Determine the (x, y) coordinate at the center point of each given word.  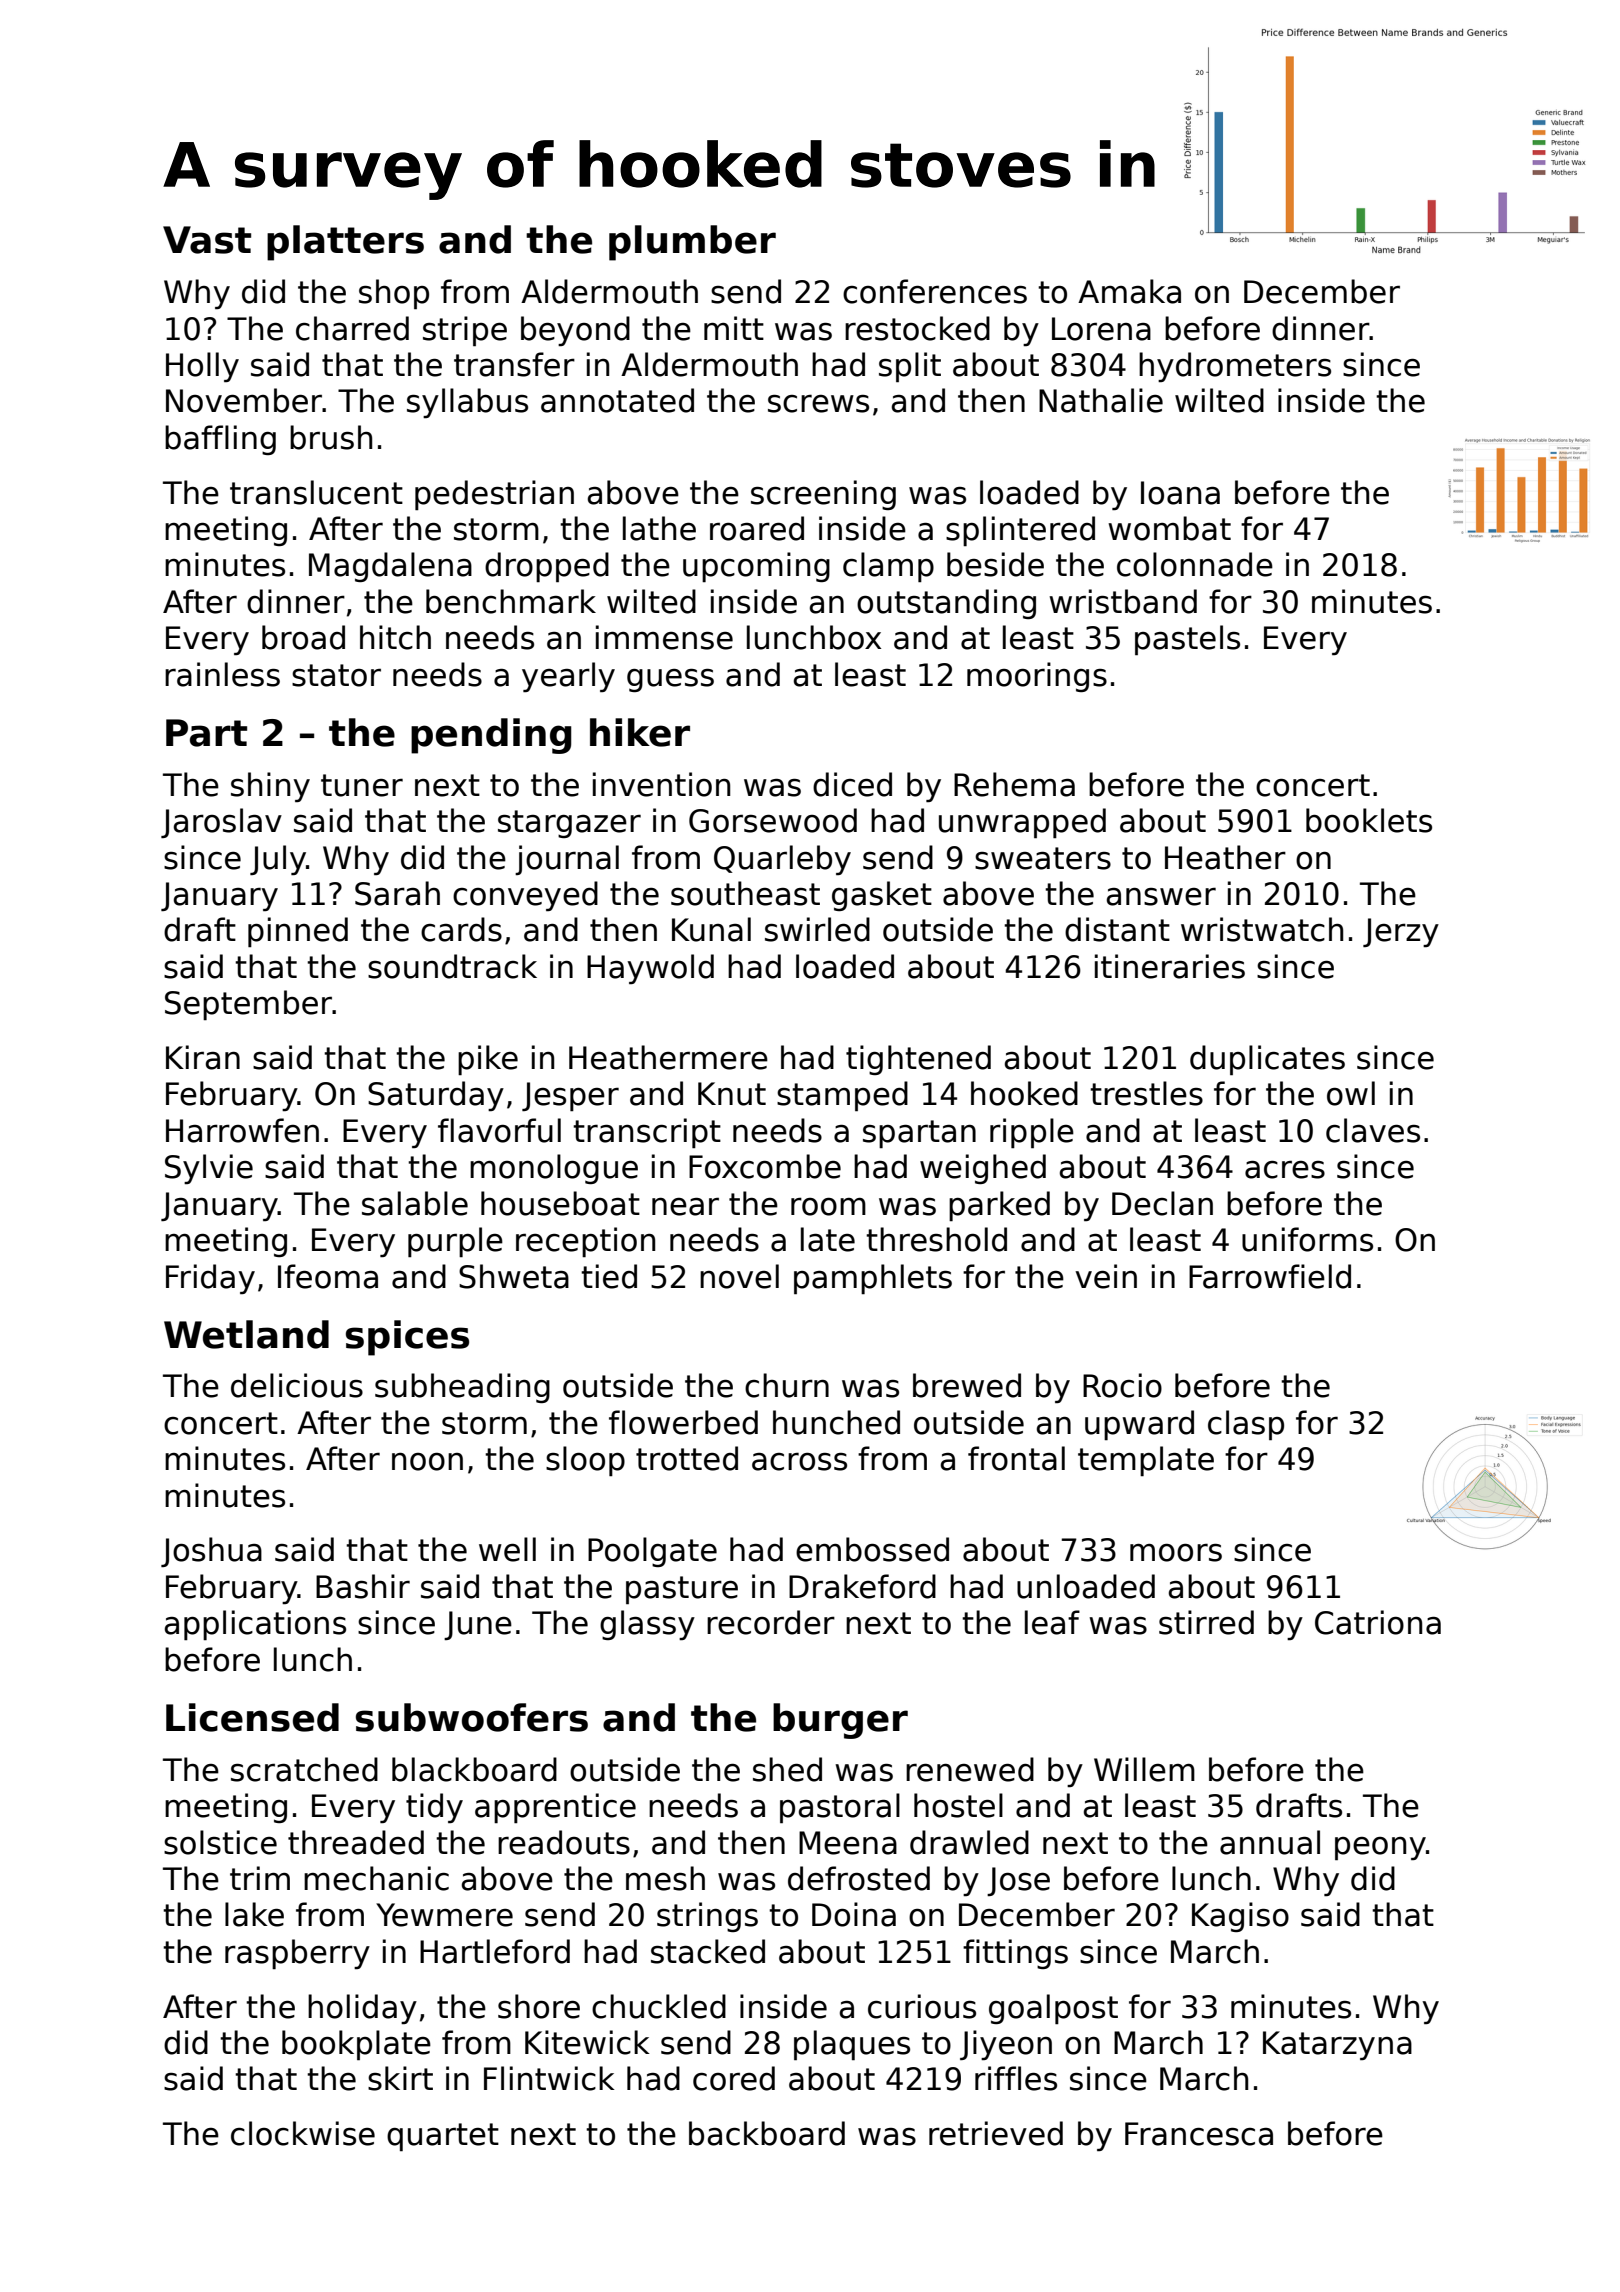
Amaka (1129, 291)
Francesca (1199, 2134)
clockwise (303, 2133)
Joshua (211, 1552)
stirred (1206, 1622)
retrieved (996, 2133)
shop (394, 294)
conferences (935, 291)
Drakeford (862, 1586)
